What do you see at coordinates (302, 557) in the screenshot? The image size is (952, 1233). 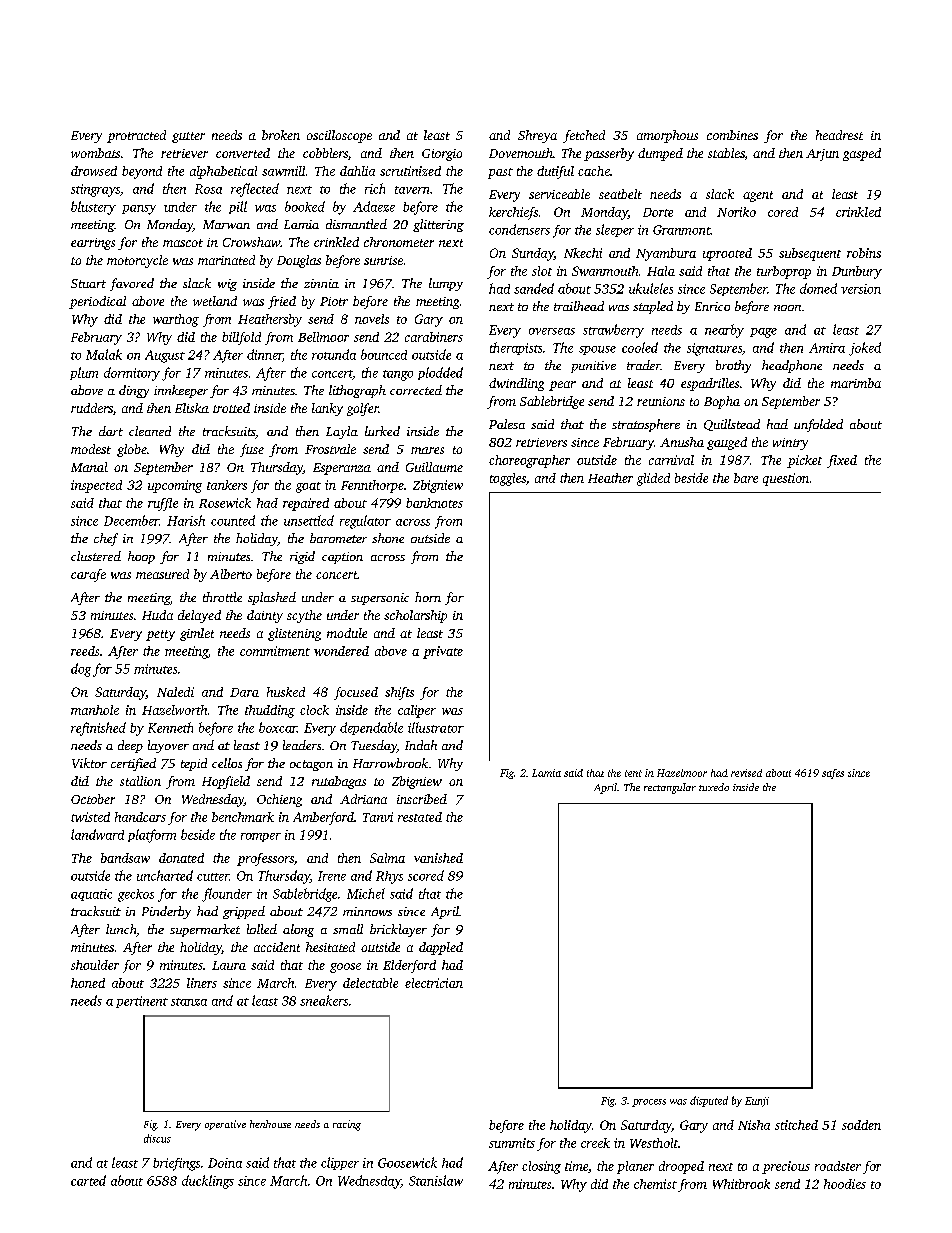 I see `rigid` at bounding box center [302, 557].
